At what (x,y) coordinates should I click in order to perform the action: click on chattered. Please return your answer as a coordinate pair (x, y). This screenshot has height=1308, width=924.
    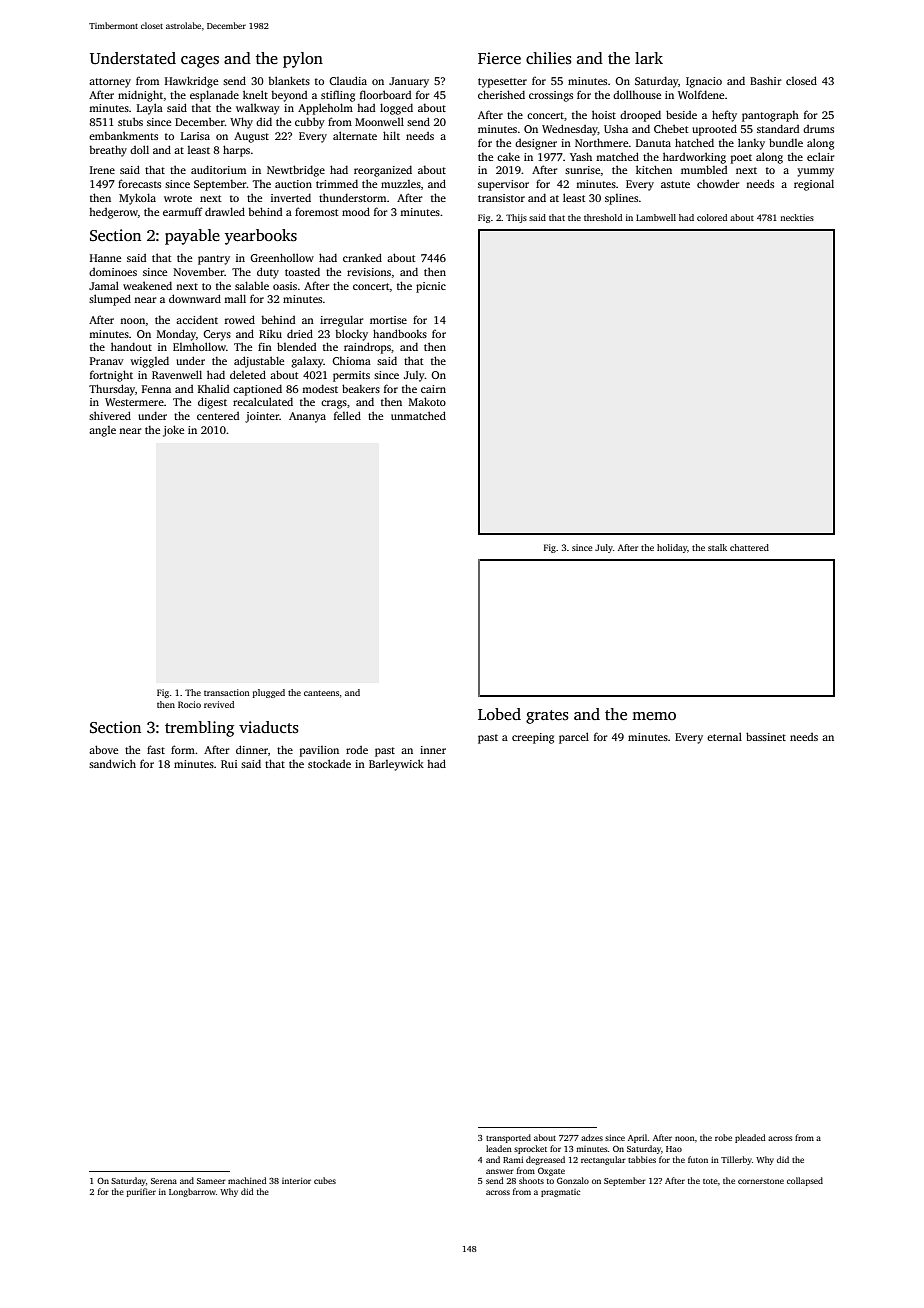
    Looking at the image, I should click on (749, 547).
